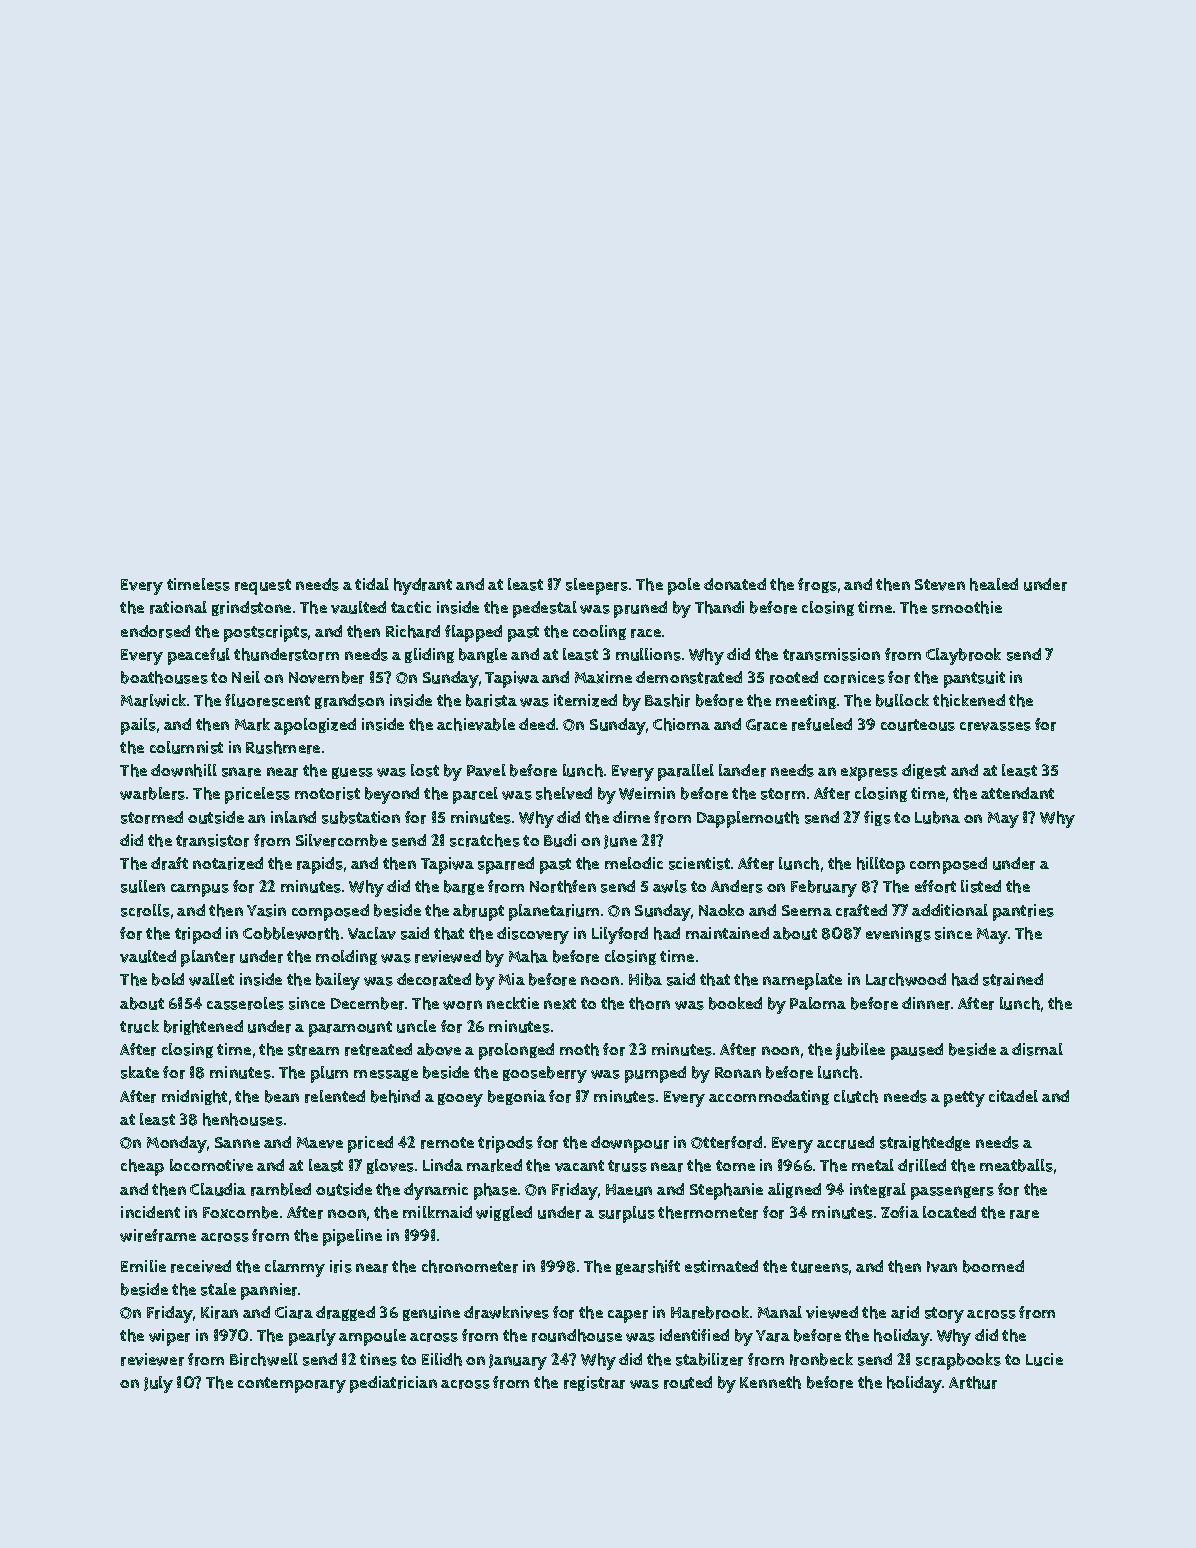 This screenshot has height=1548, width=1196. What do you see at coordinates (940, 585) in the screenshot?
I see `Steven` at bounding box center [940, 585].
